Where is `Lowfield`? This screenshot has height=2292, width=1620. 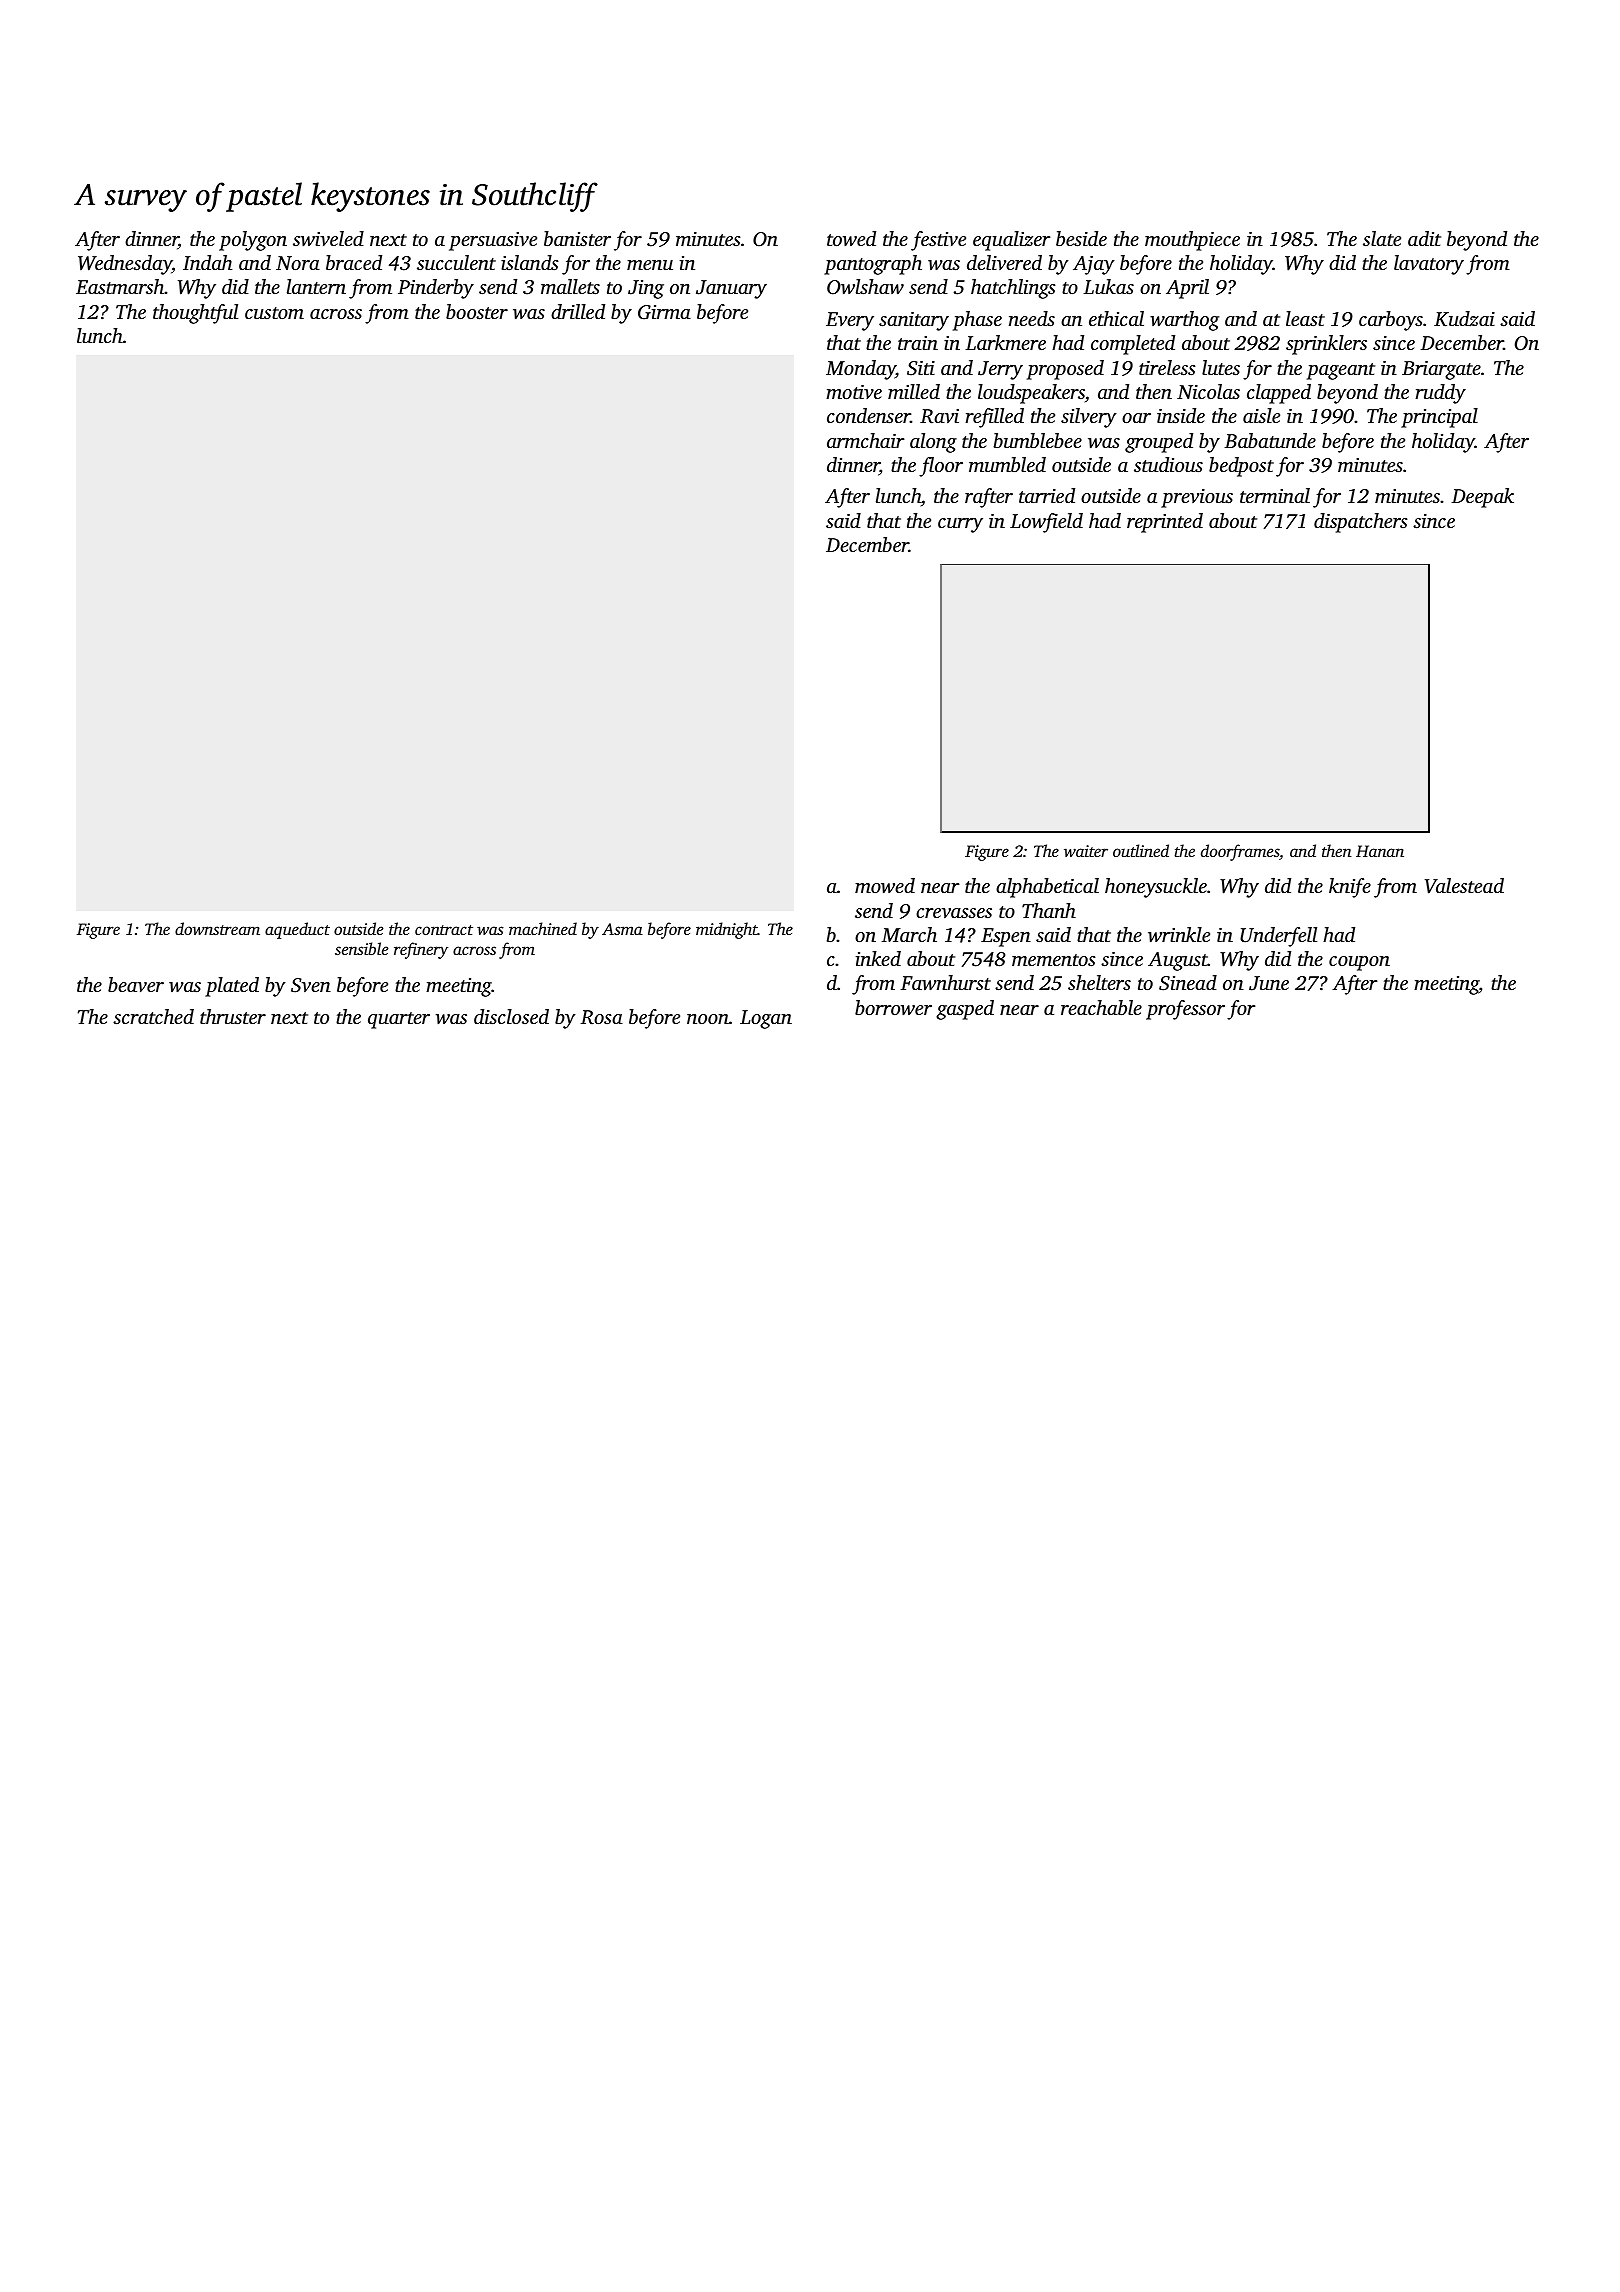 Lowfield is located at coordinates (1046, 523).
